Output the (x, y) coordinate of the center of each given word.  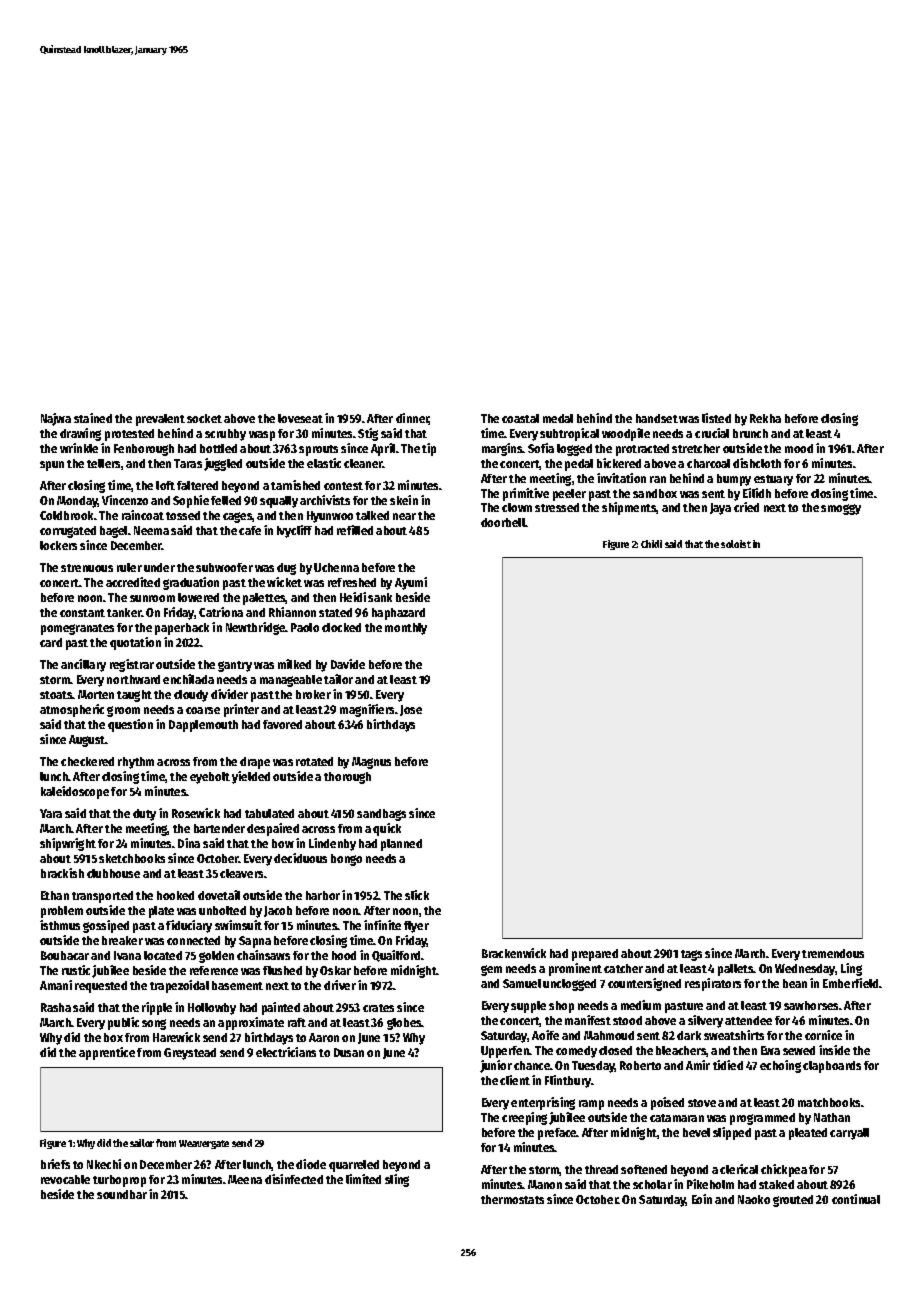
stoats (56, 695)
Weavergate (204, 1144)
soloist (736, 544)
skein (404, 500)
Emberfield (850, 983)
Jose (411, 710)
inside (834, 1050)
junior (496, 1066)
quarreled (354, 1166)
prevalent (160, 420)
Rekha (765, 418)
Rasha (56, 1007)
